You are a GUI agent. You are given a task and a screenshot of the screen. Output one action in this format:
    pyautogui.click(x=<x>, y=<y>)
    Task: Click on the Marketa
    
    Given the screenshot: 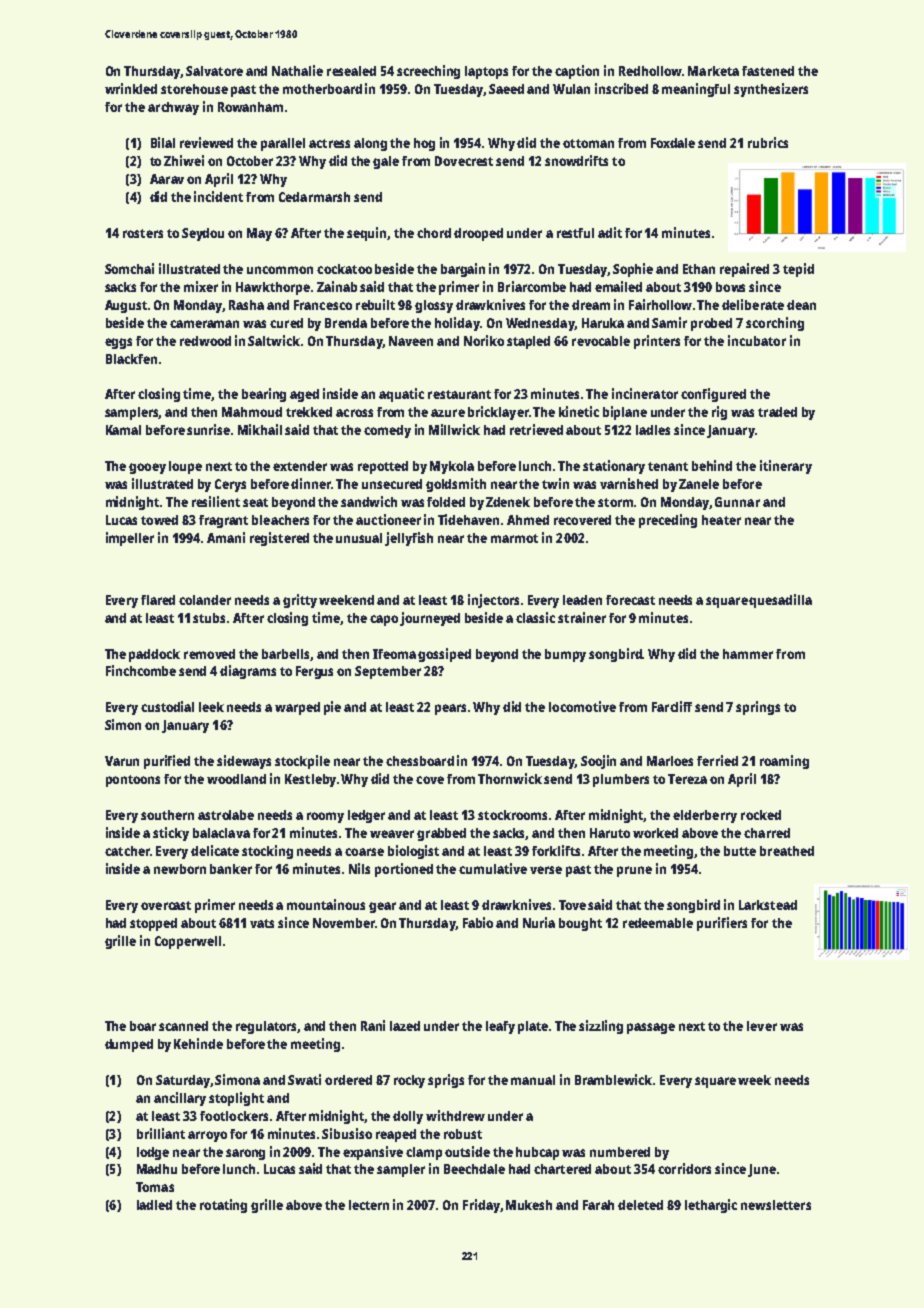 What is the action you would take?
    pyautogui.click(x=713, y=71)
